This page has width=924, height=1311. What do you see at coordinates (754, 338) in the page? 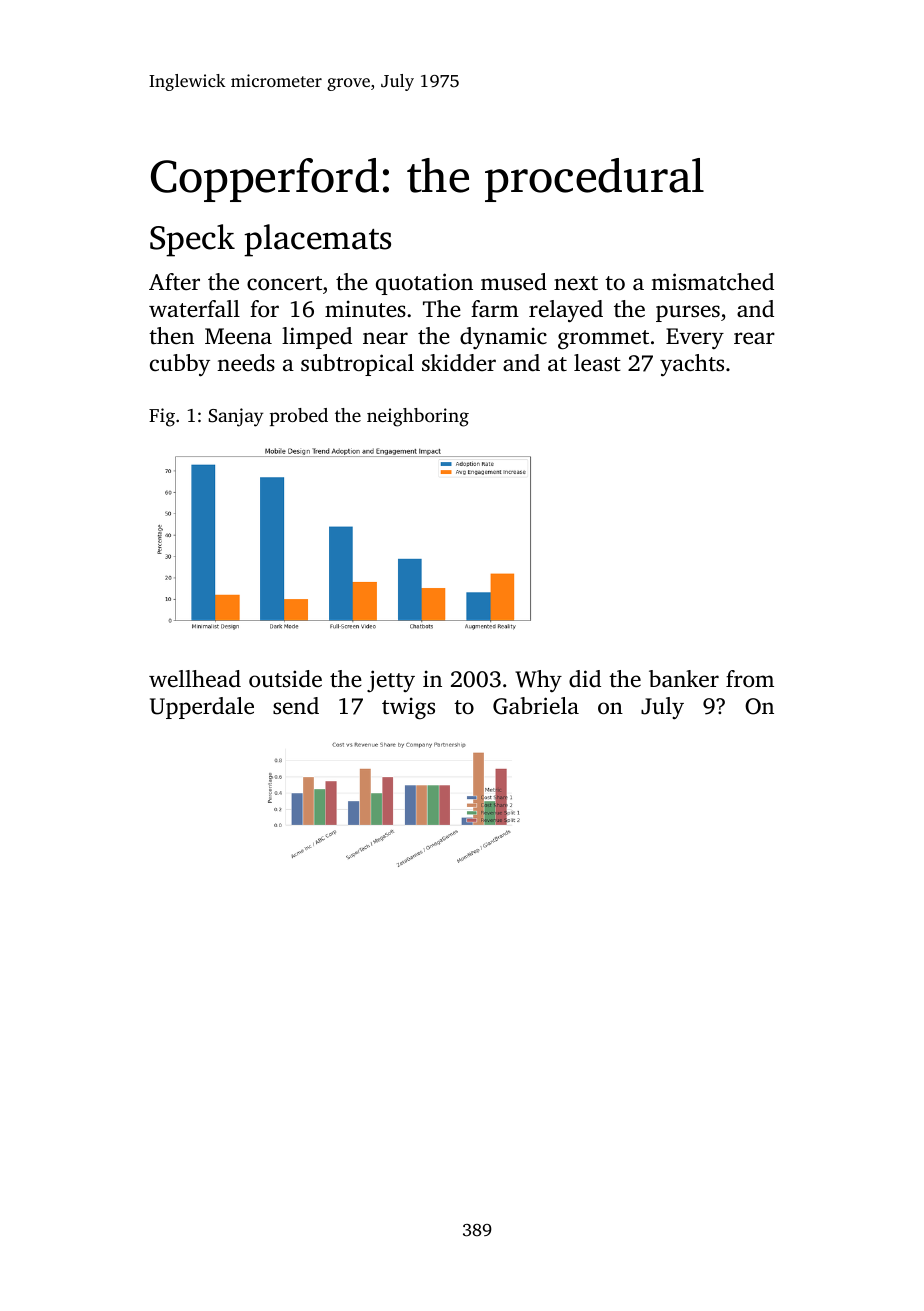
I see `rear` at bounding box center [754, 338].
